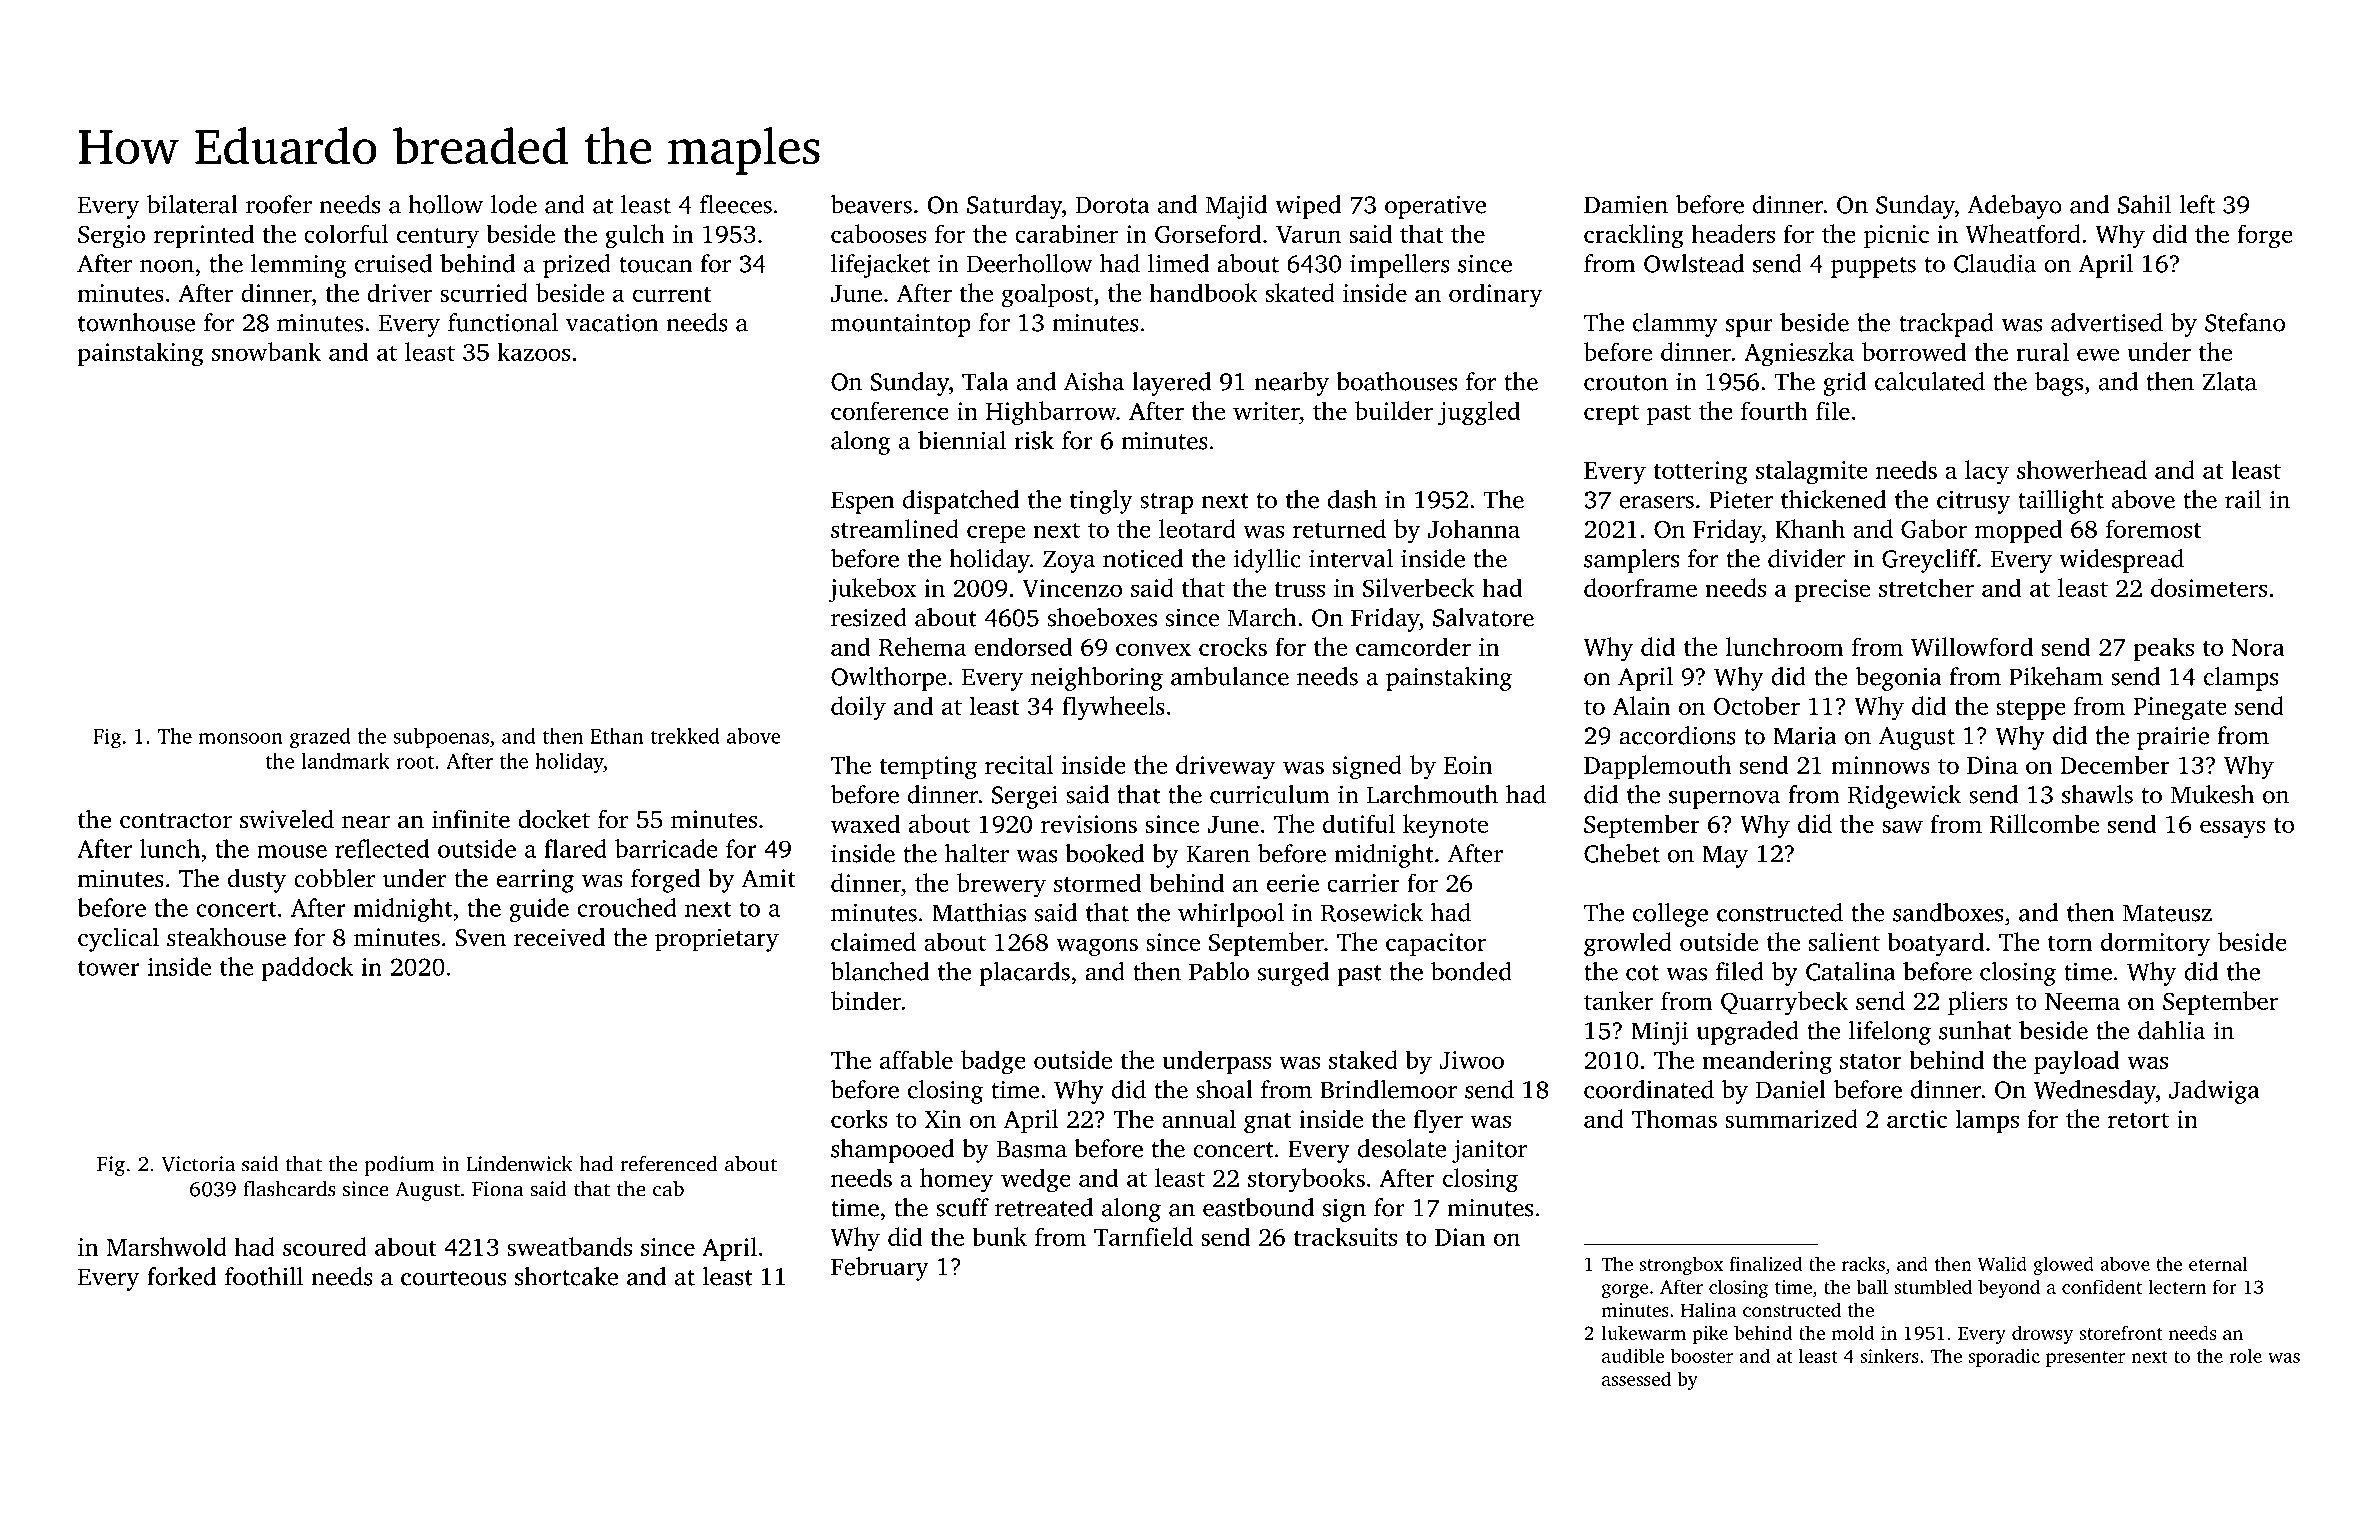 This document has height=1540, width=2380. What do you see at coordinates (2014, 207) in the document?
I see `Adebayo` at bounding box center [2014, 207].
